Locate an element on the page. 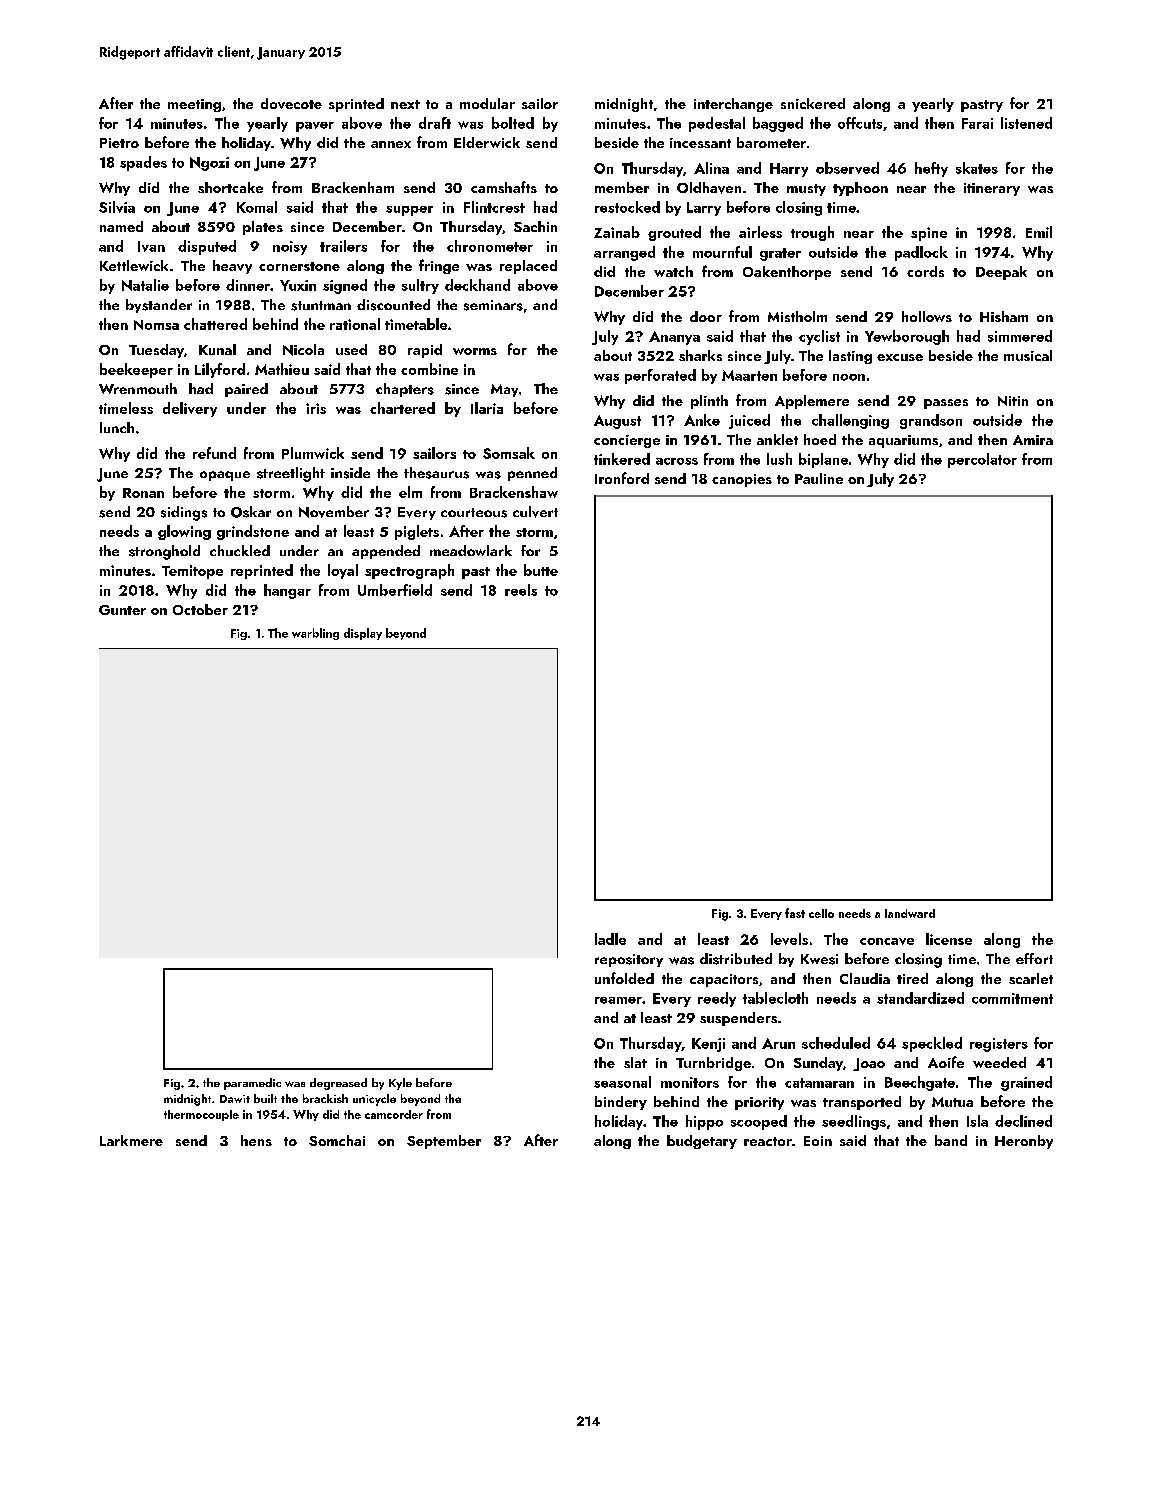 The width and height of the image is (1152, 1490). Pietro is located at coordinates (119, 143).
